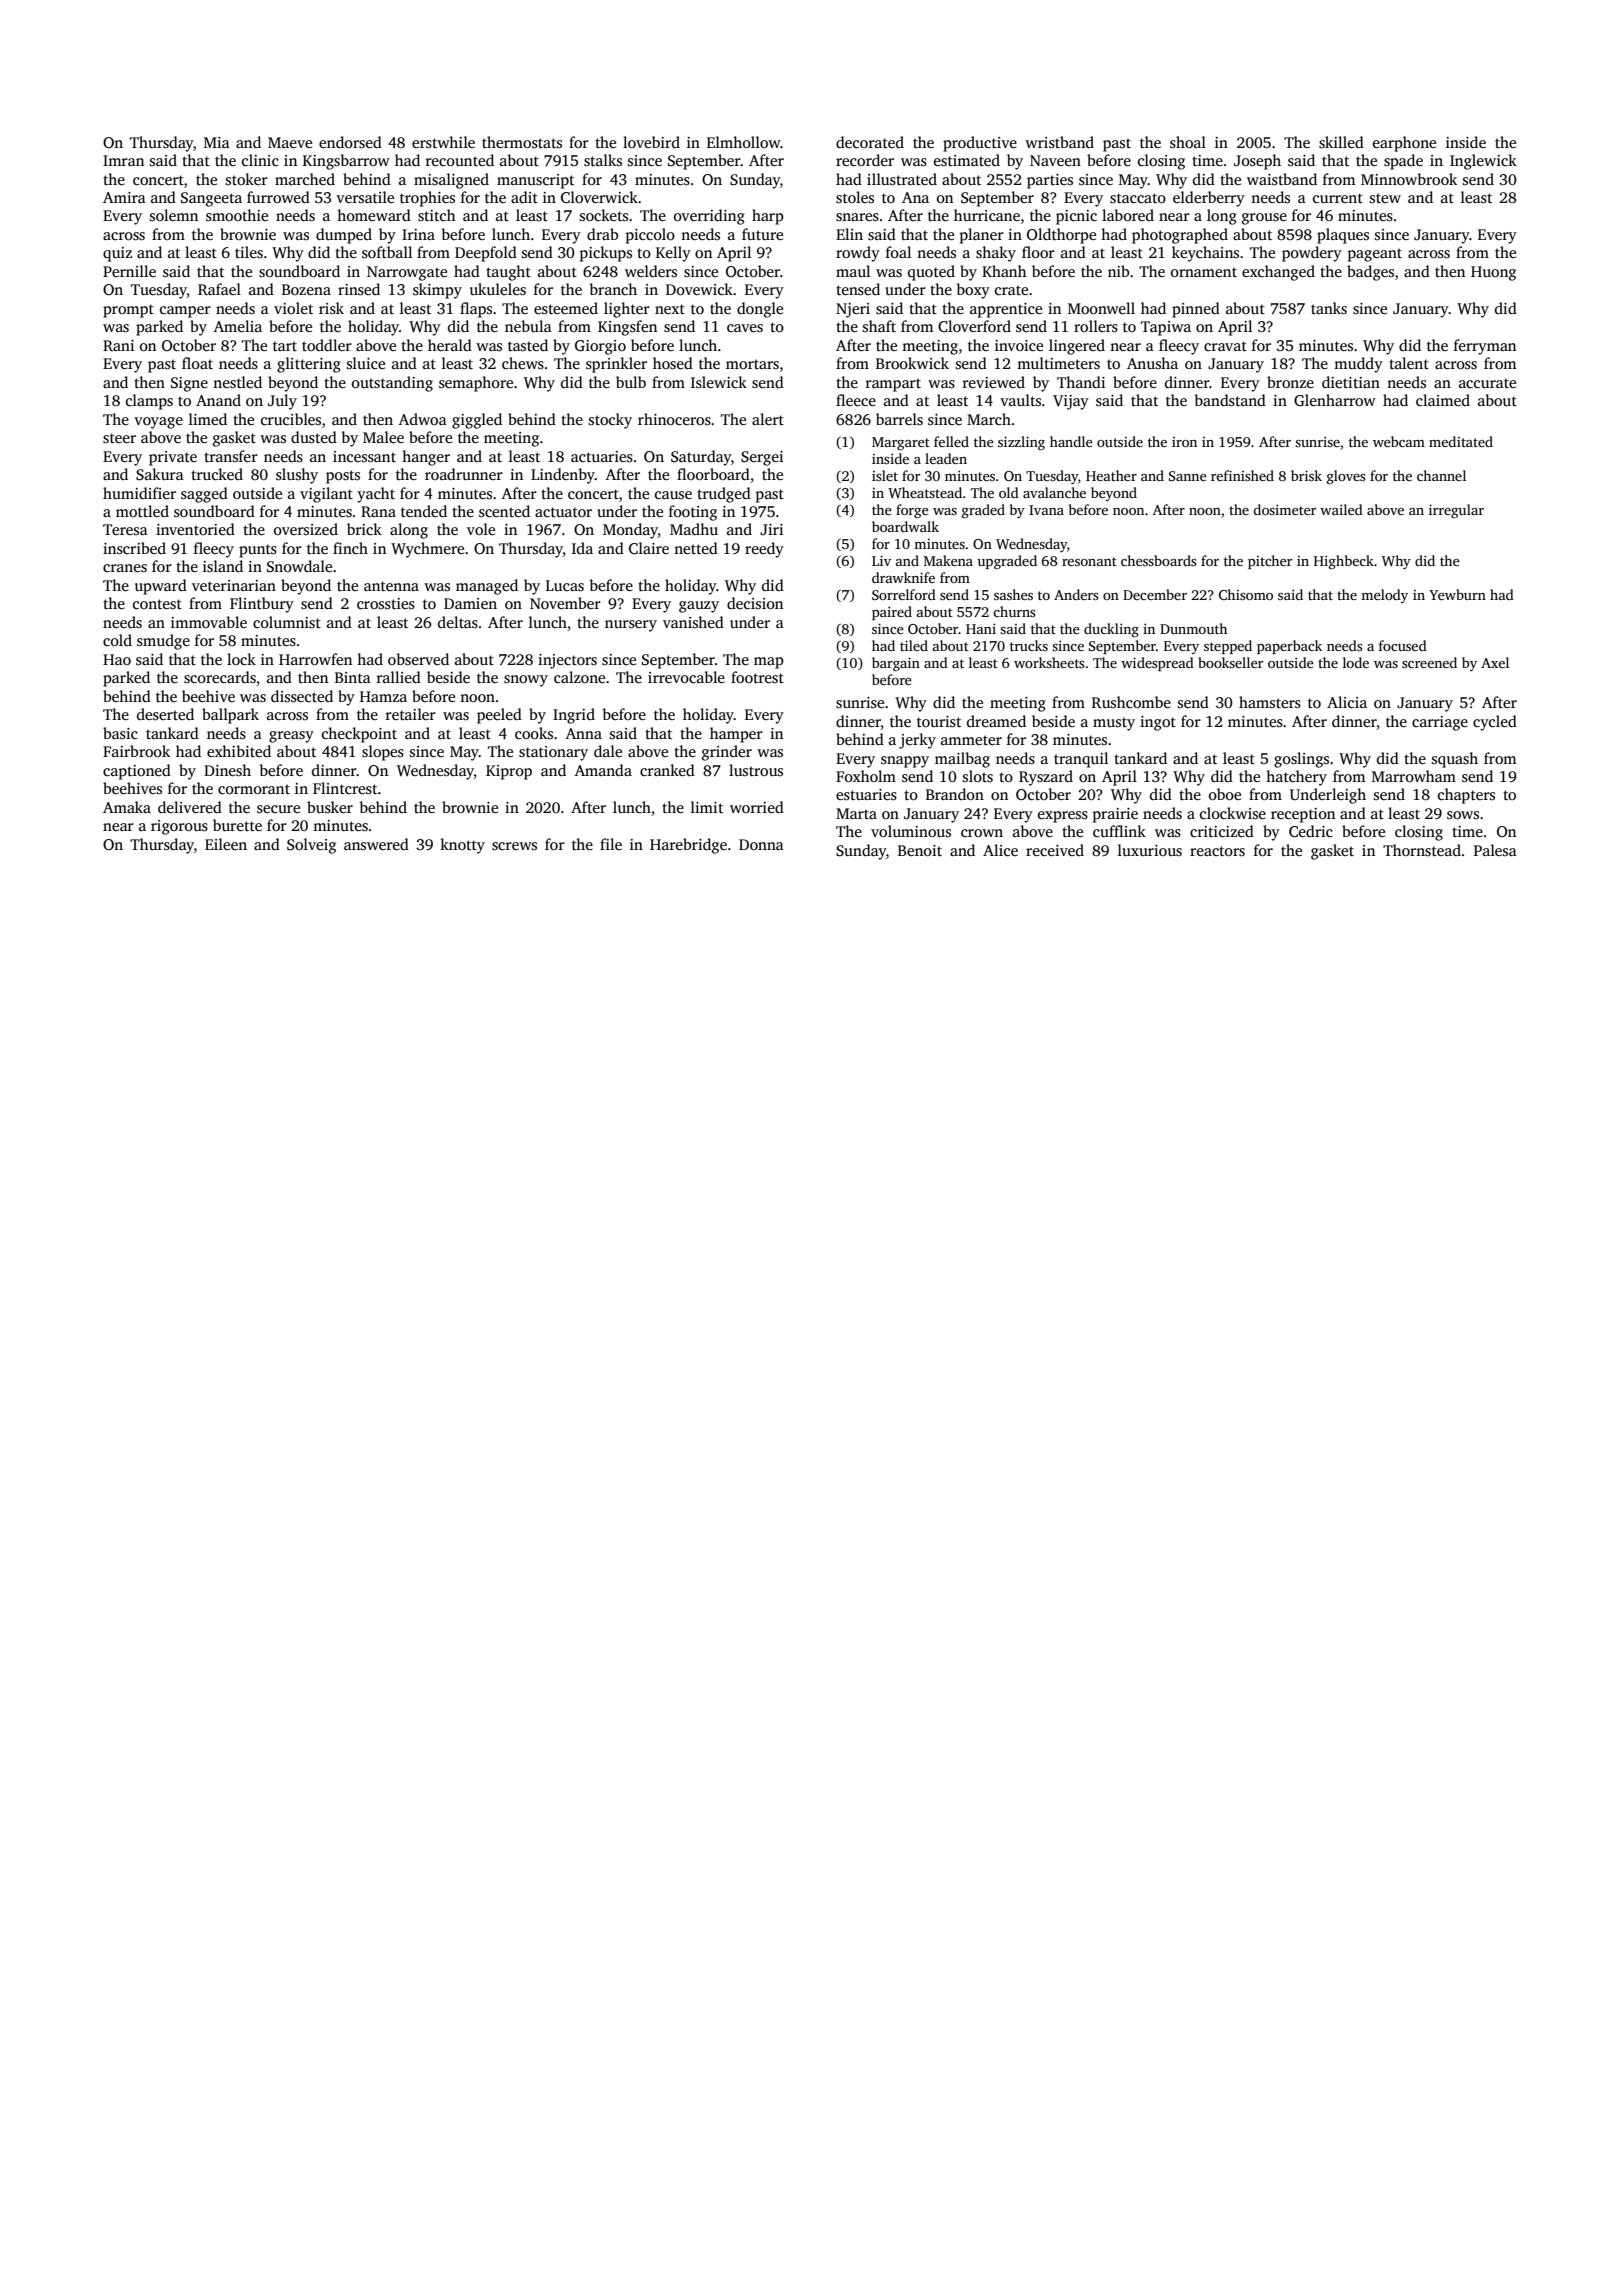  What do you see at coordinates (443, 142) in the screenshot?
I see `erstwhile` at bounding box center [443, 142].
